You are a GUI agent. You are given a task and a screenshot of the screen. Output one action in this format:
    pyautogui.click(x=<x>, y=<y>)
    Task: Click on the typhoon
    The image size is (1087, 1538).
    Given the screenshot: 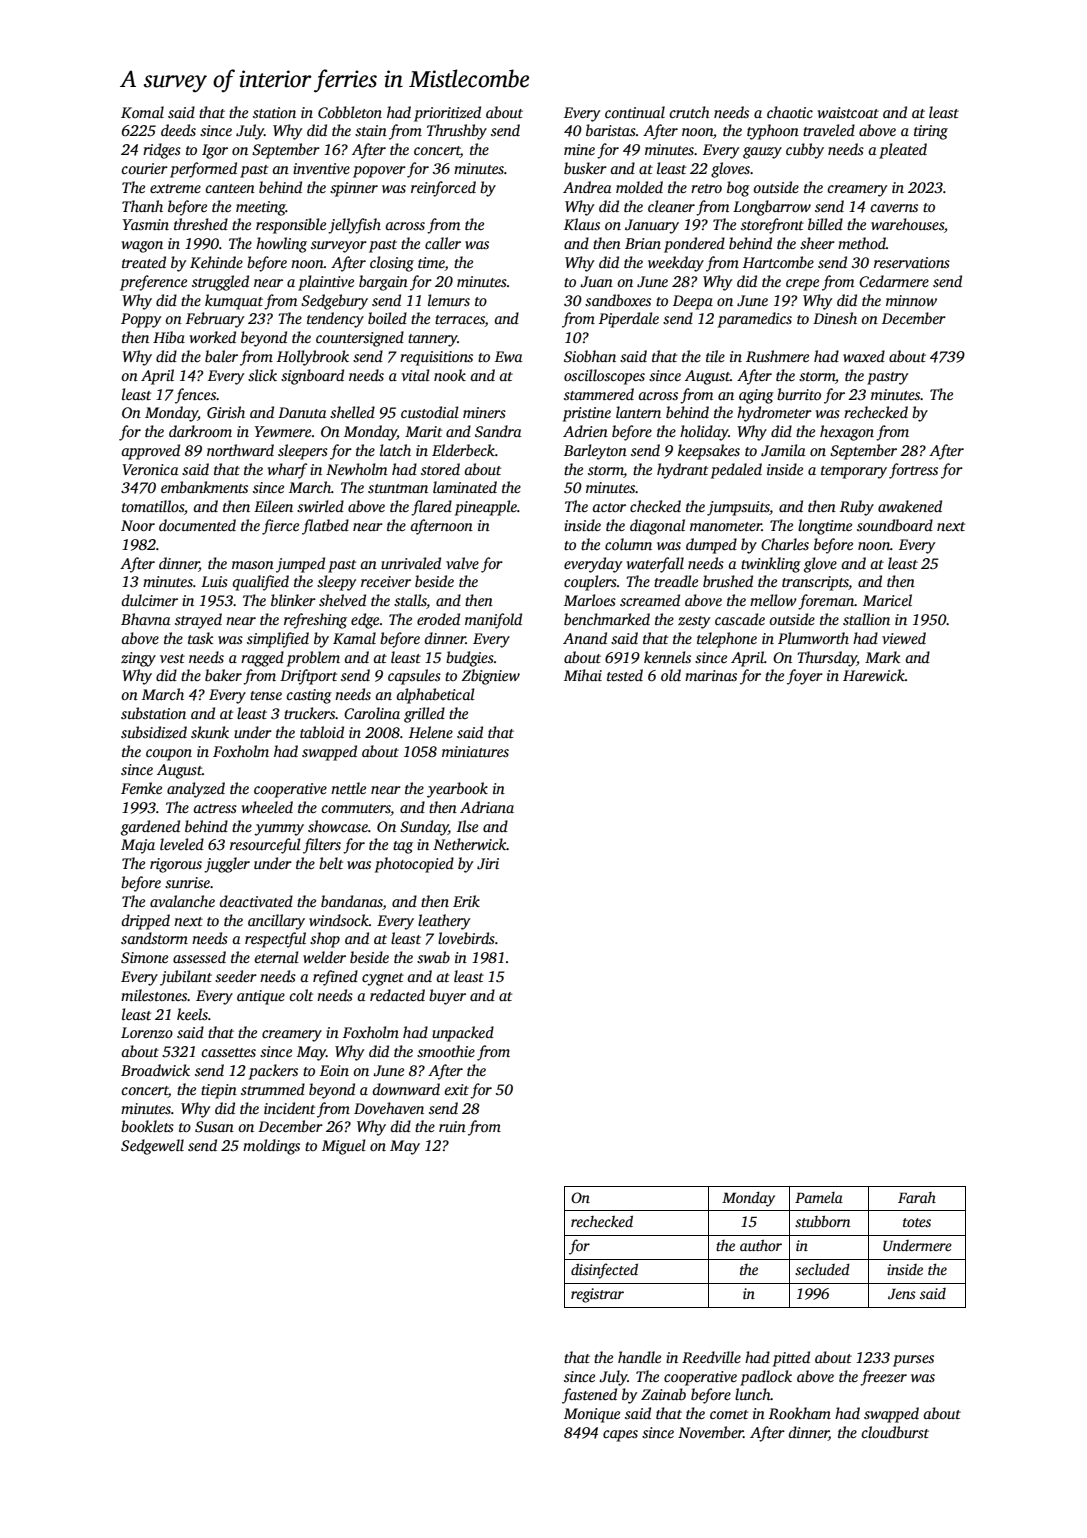 What is the action you would take?
    pyautogui.click(x=773, y=132)
